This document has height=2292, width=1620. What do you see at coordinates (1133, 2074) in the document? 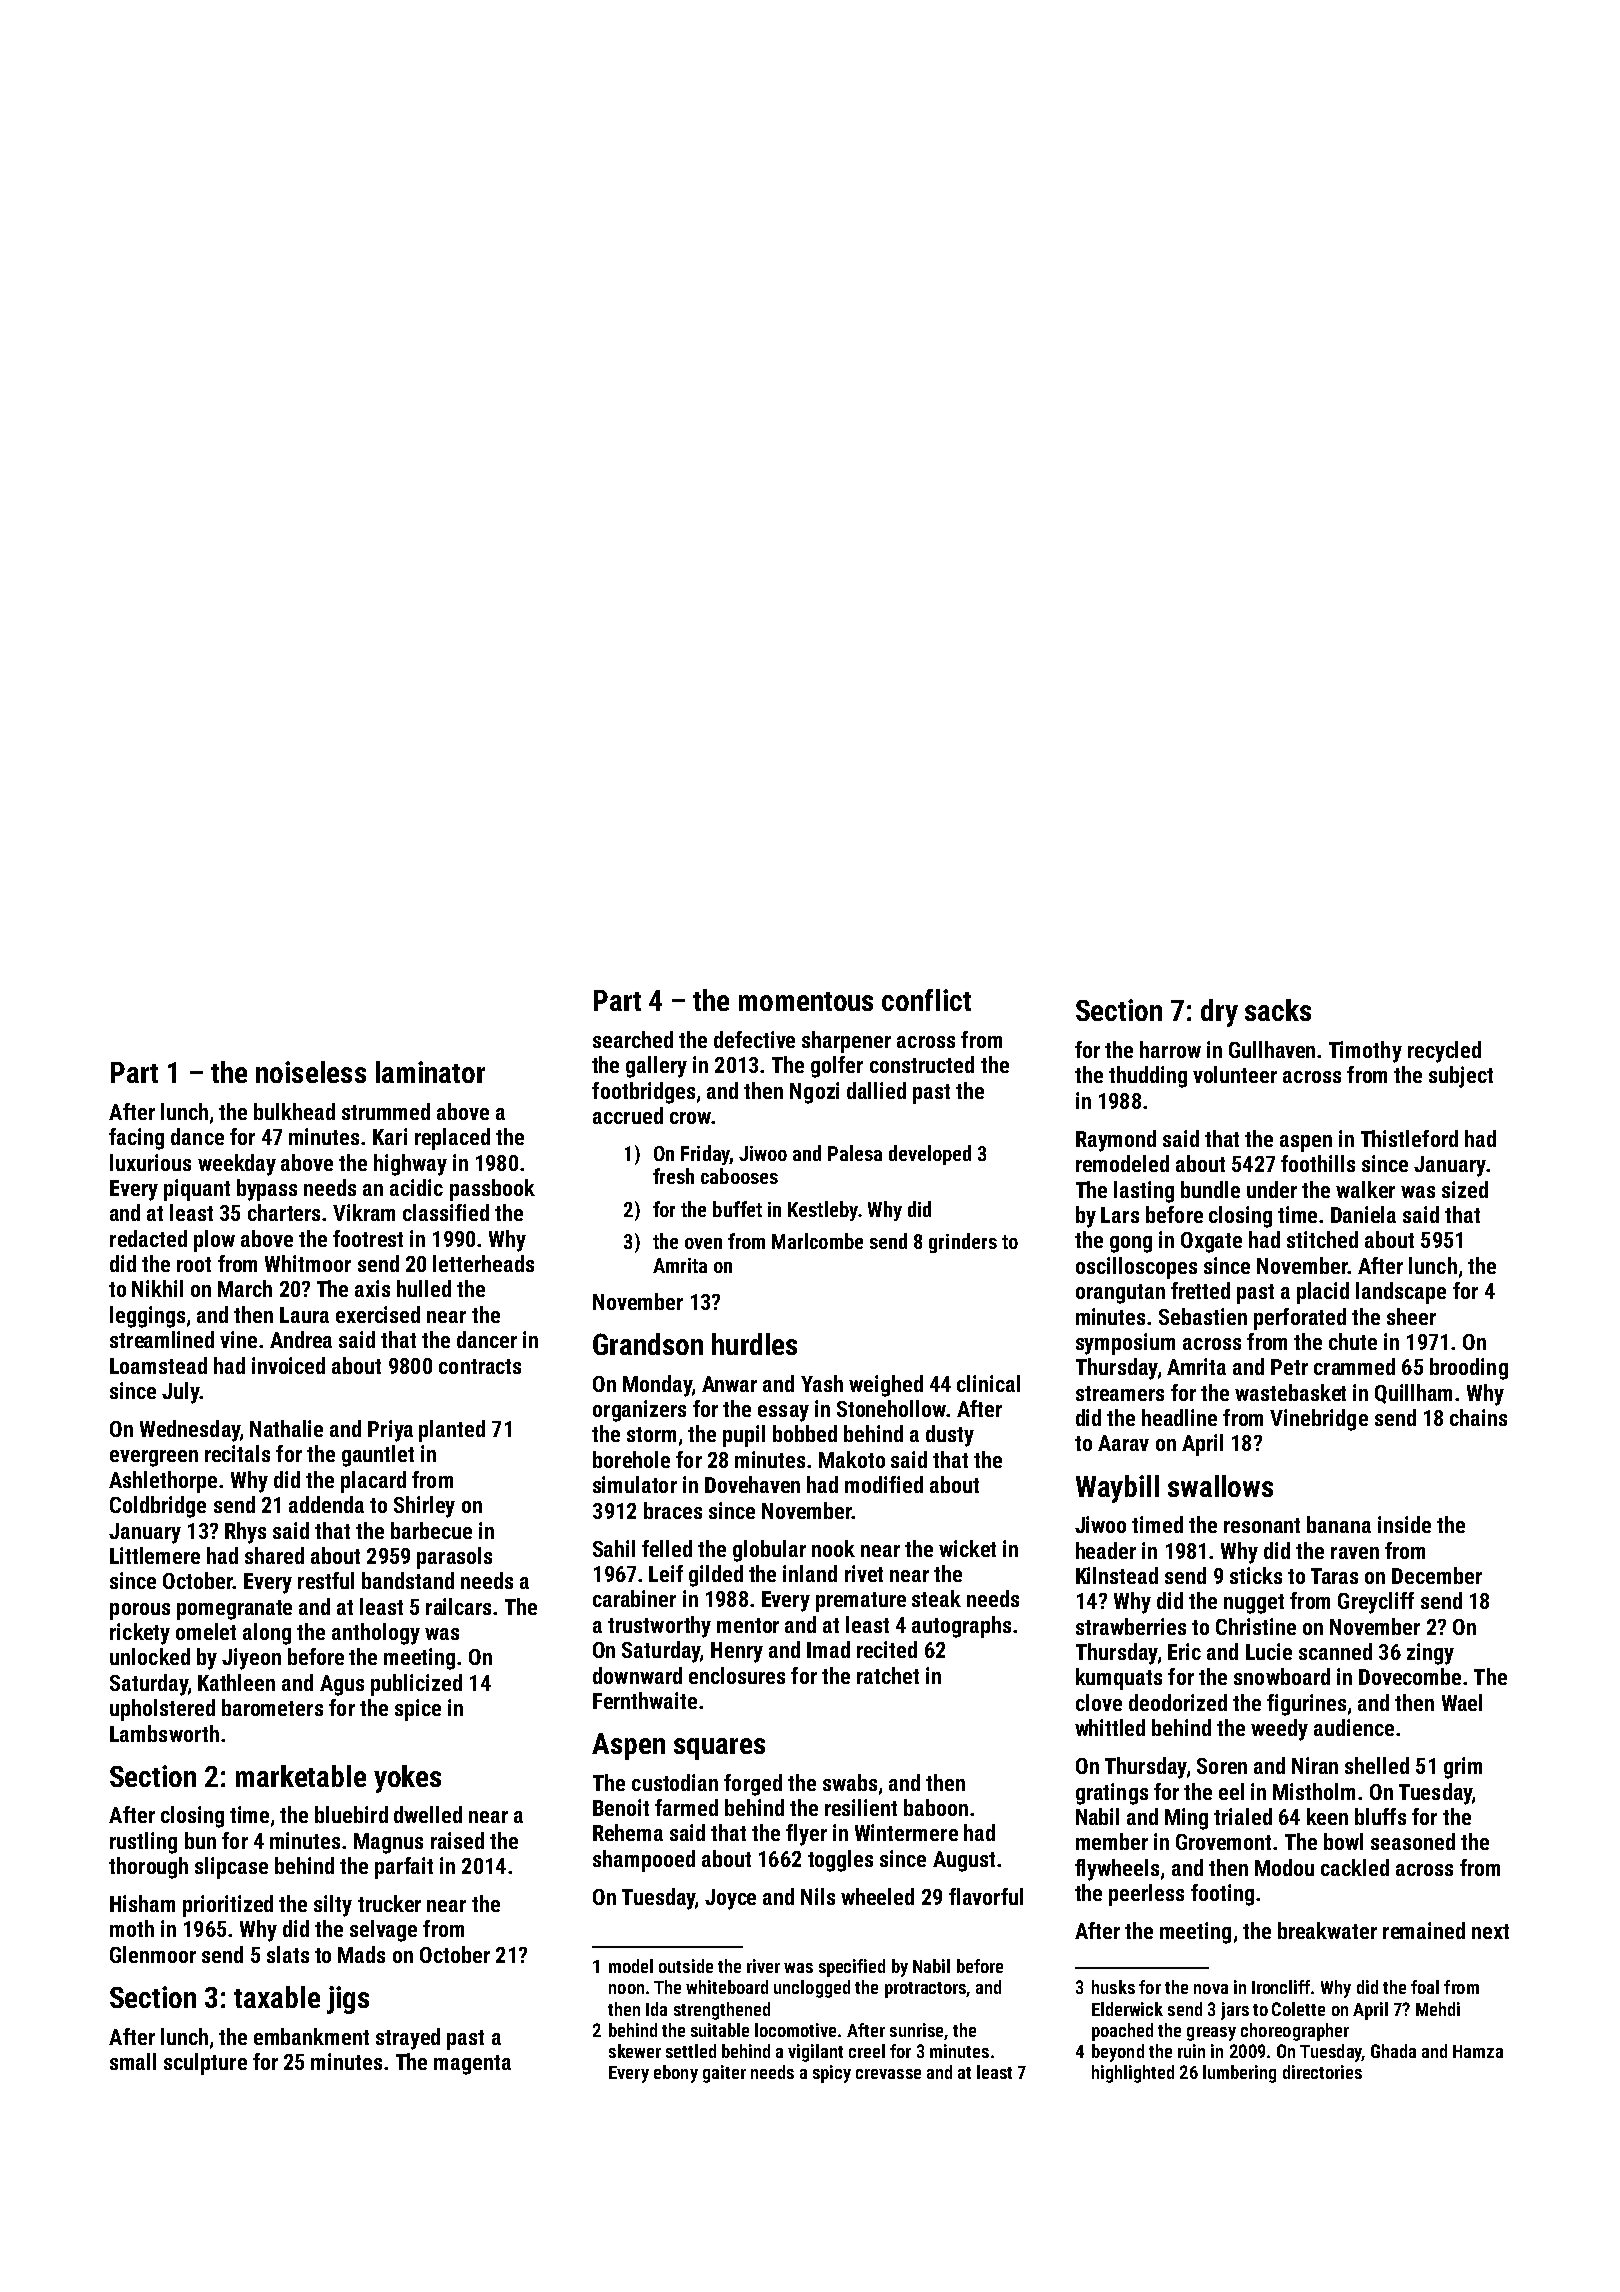
I see `highlighted` at bounding box center [1133, 2074].
